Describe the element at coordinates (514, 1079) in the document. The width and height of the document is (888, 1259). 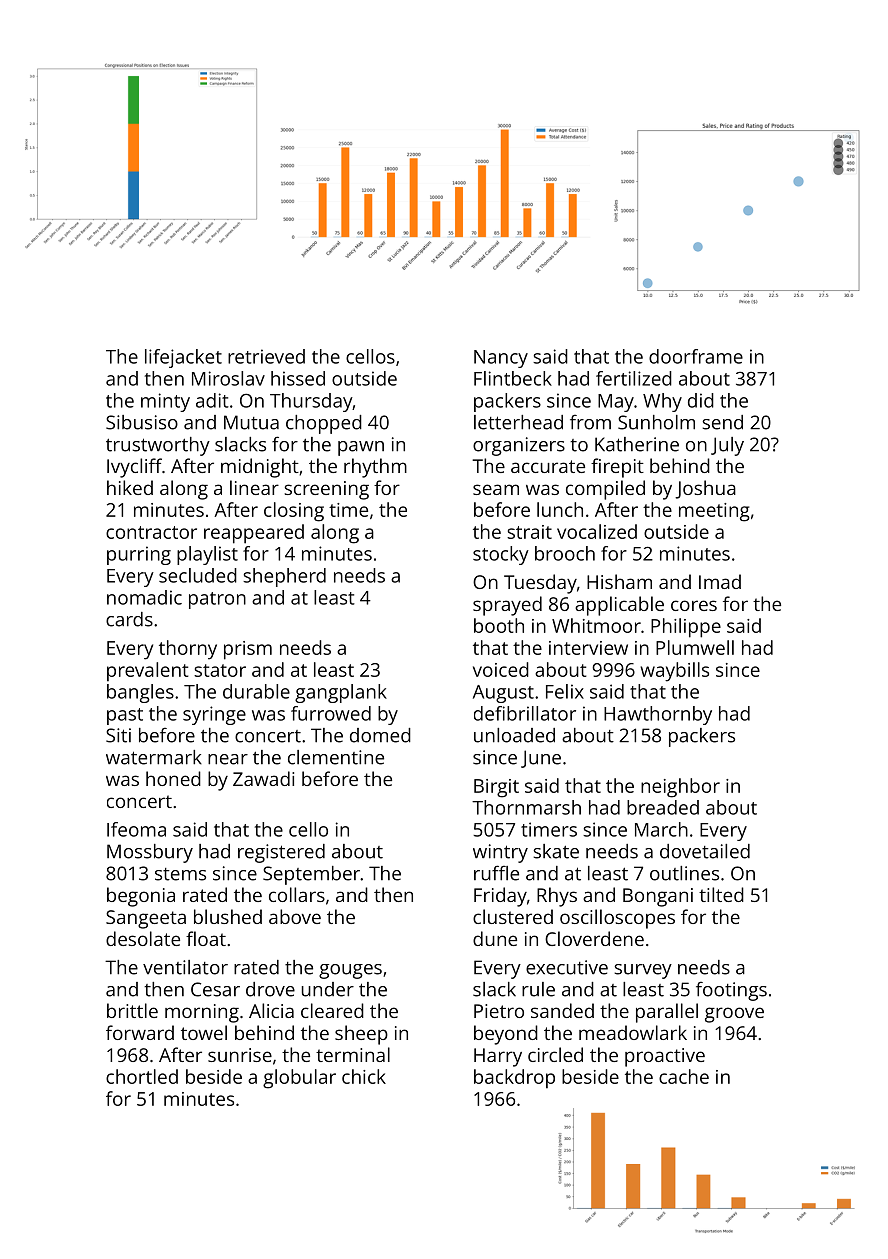
I see `backdrop` at that location.
